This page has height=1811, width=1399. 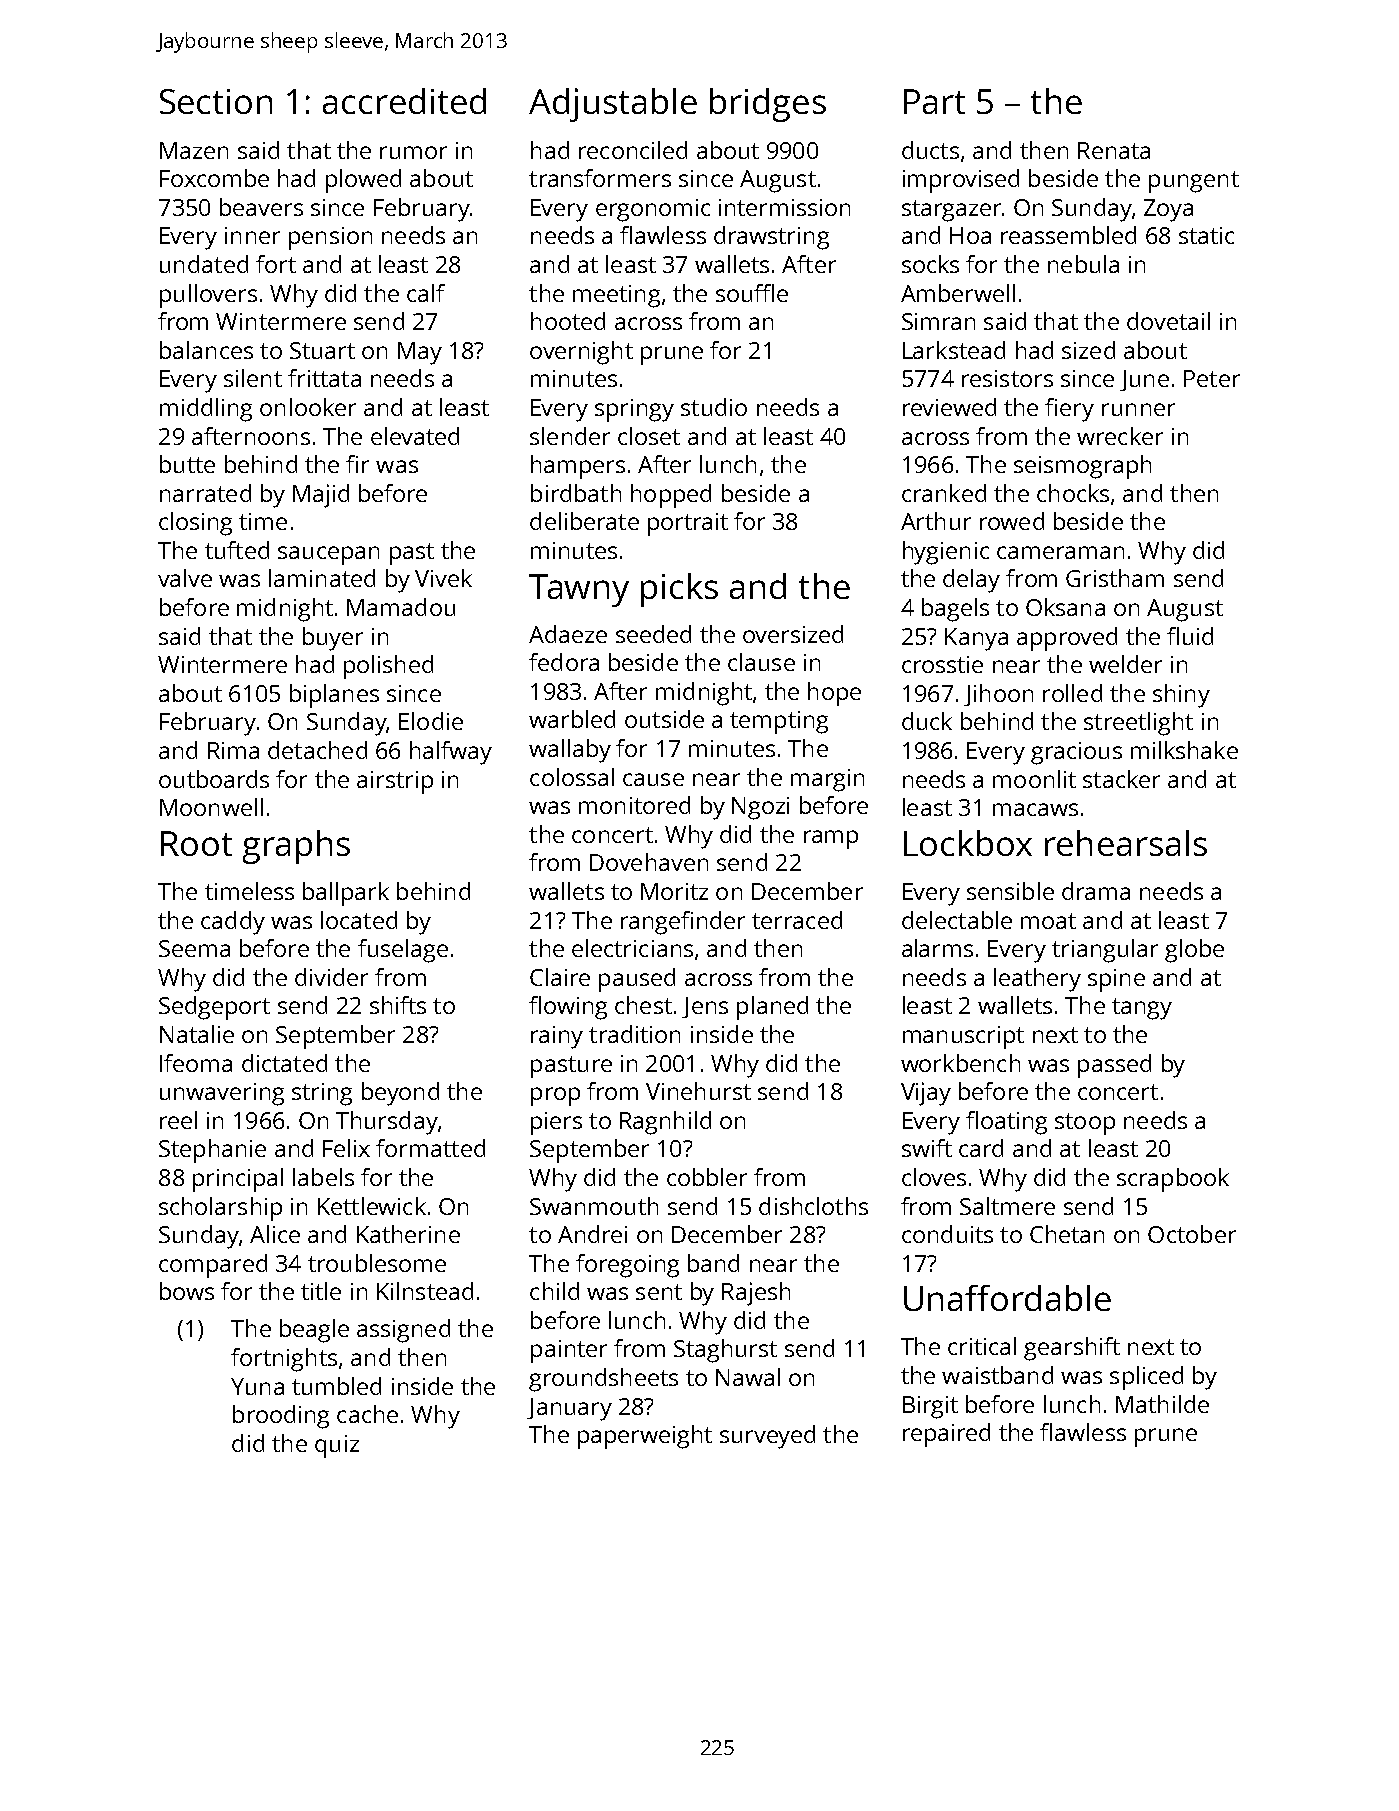 I want to click on Adaeze, so click(x=568, y=634).
